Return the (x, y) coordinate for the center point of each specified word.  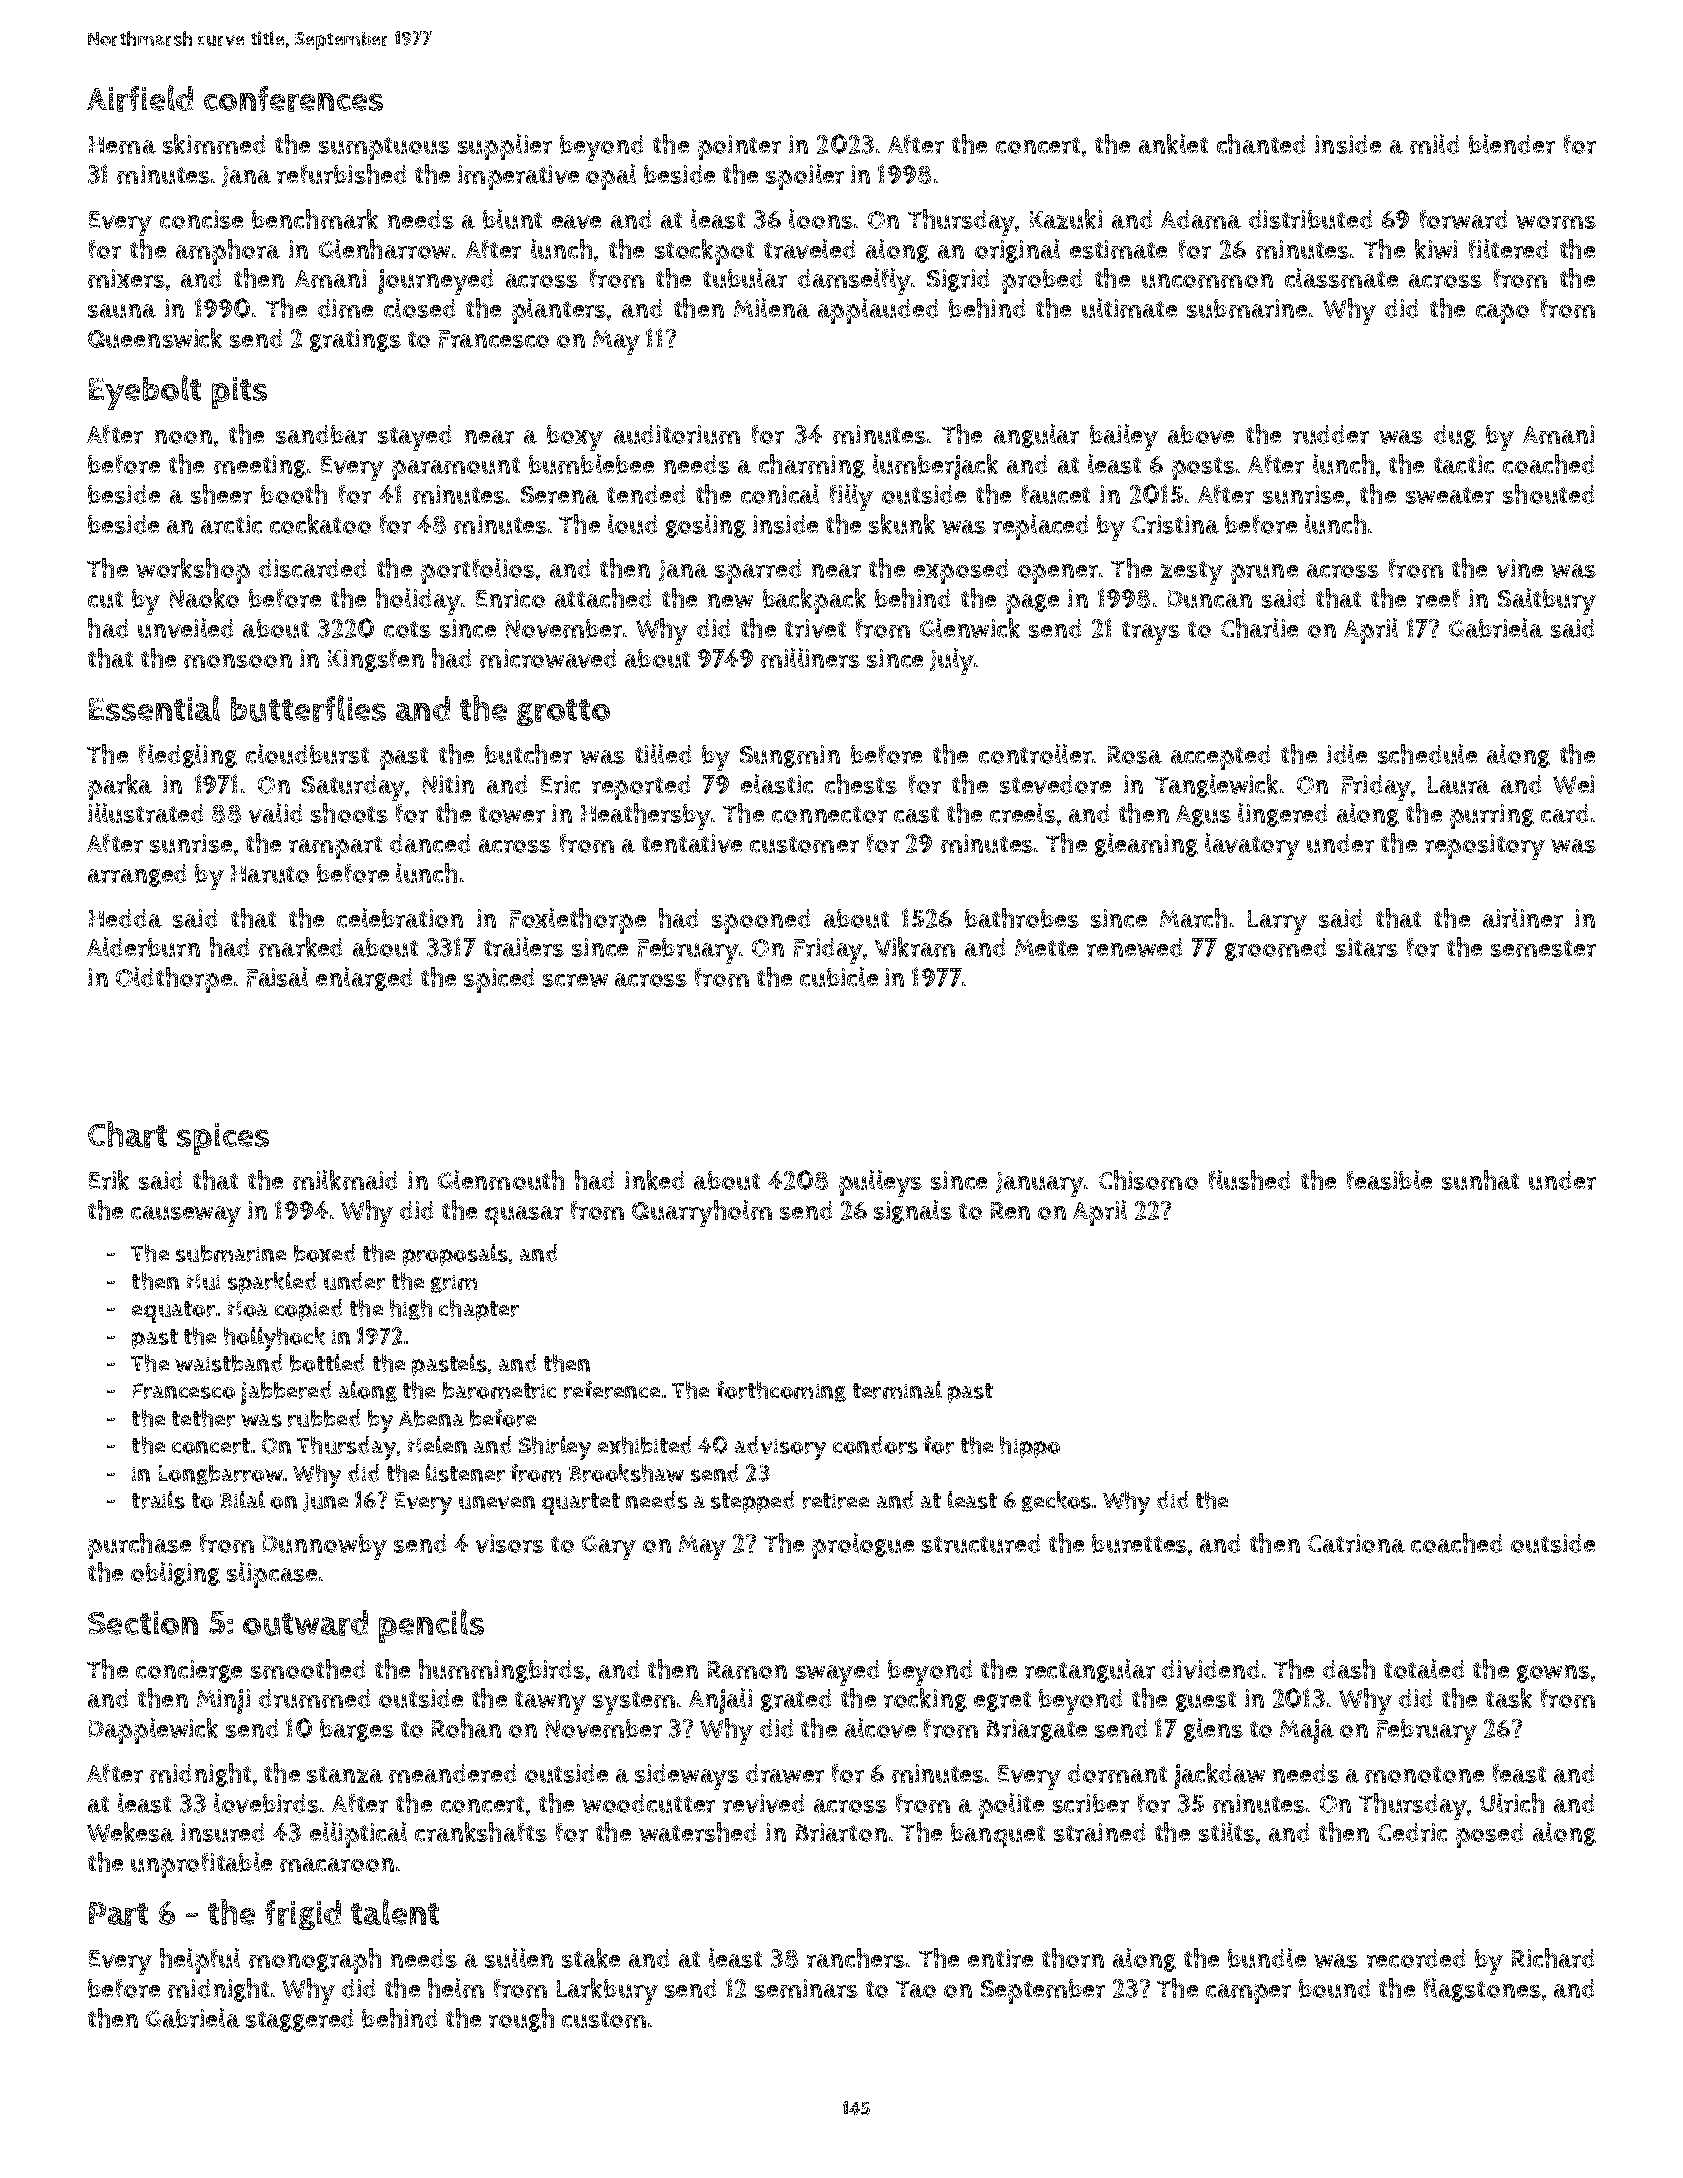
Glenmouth (501, 1180)
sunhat (1480, 1180)
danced (430, 843)
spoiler (805, 177)
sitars (1367, 947)
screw (575, 980)
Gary (609, 1547)
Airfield (140, 98)
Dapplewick (153, 1731)
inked (654, 1180)
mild (1434, 144)
